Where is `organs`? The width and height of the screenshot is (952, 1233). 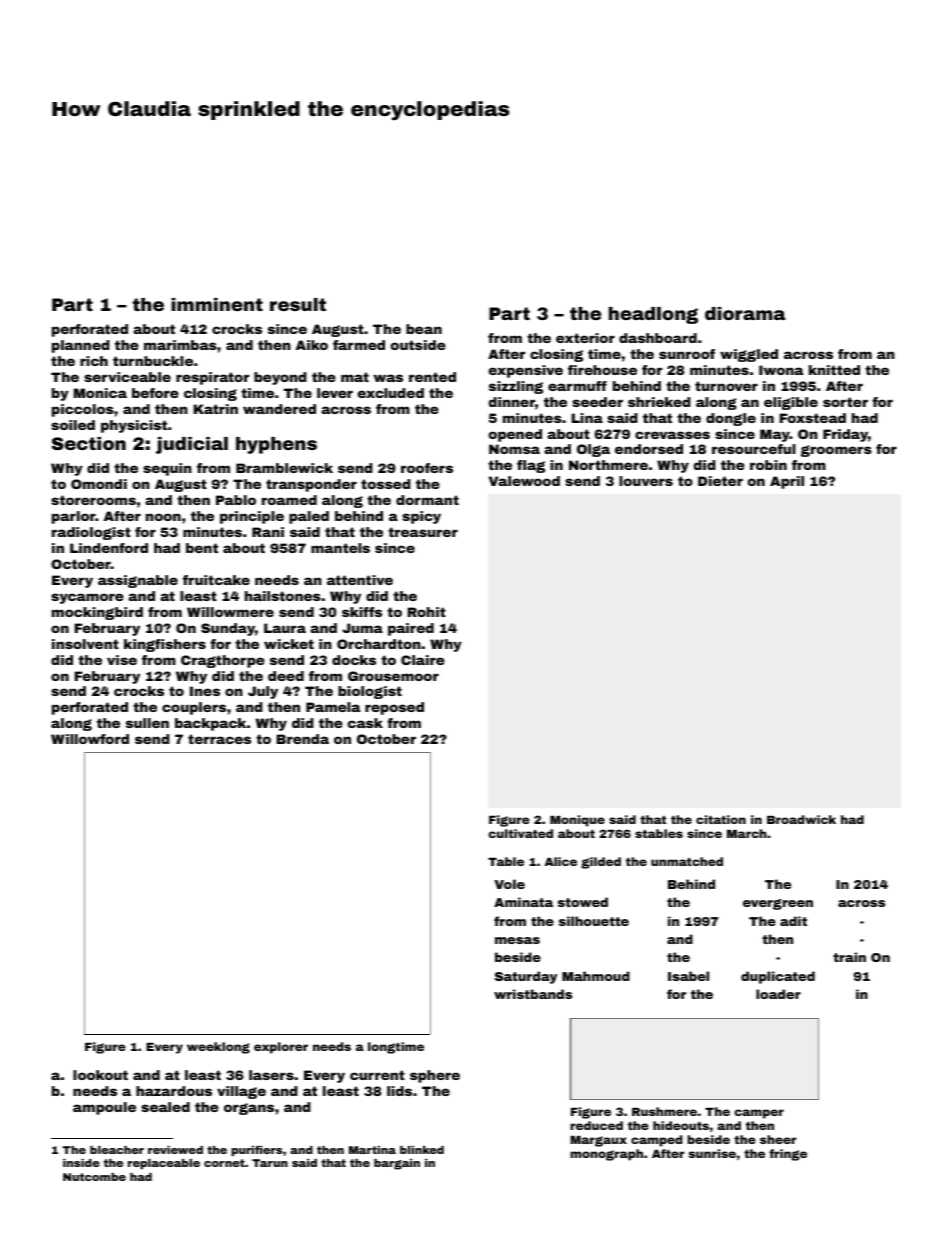 organs is located at coordinates (249, 1109).
